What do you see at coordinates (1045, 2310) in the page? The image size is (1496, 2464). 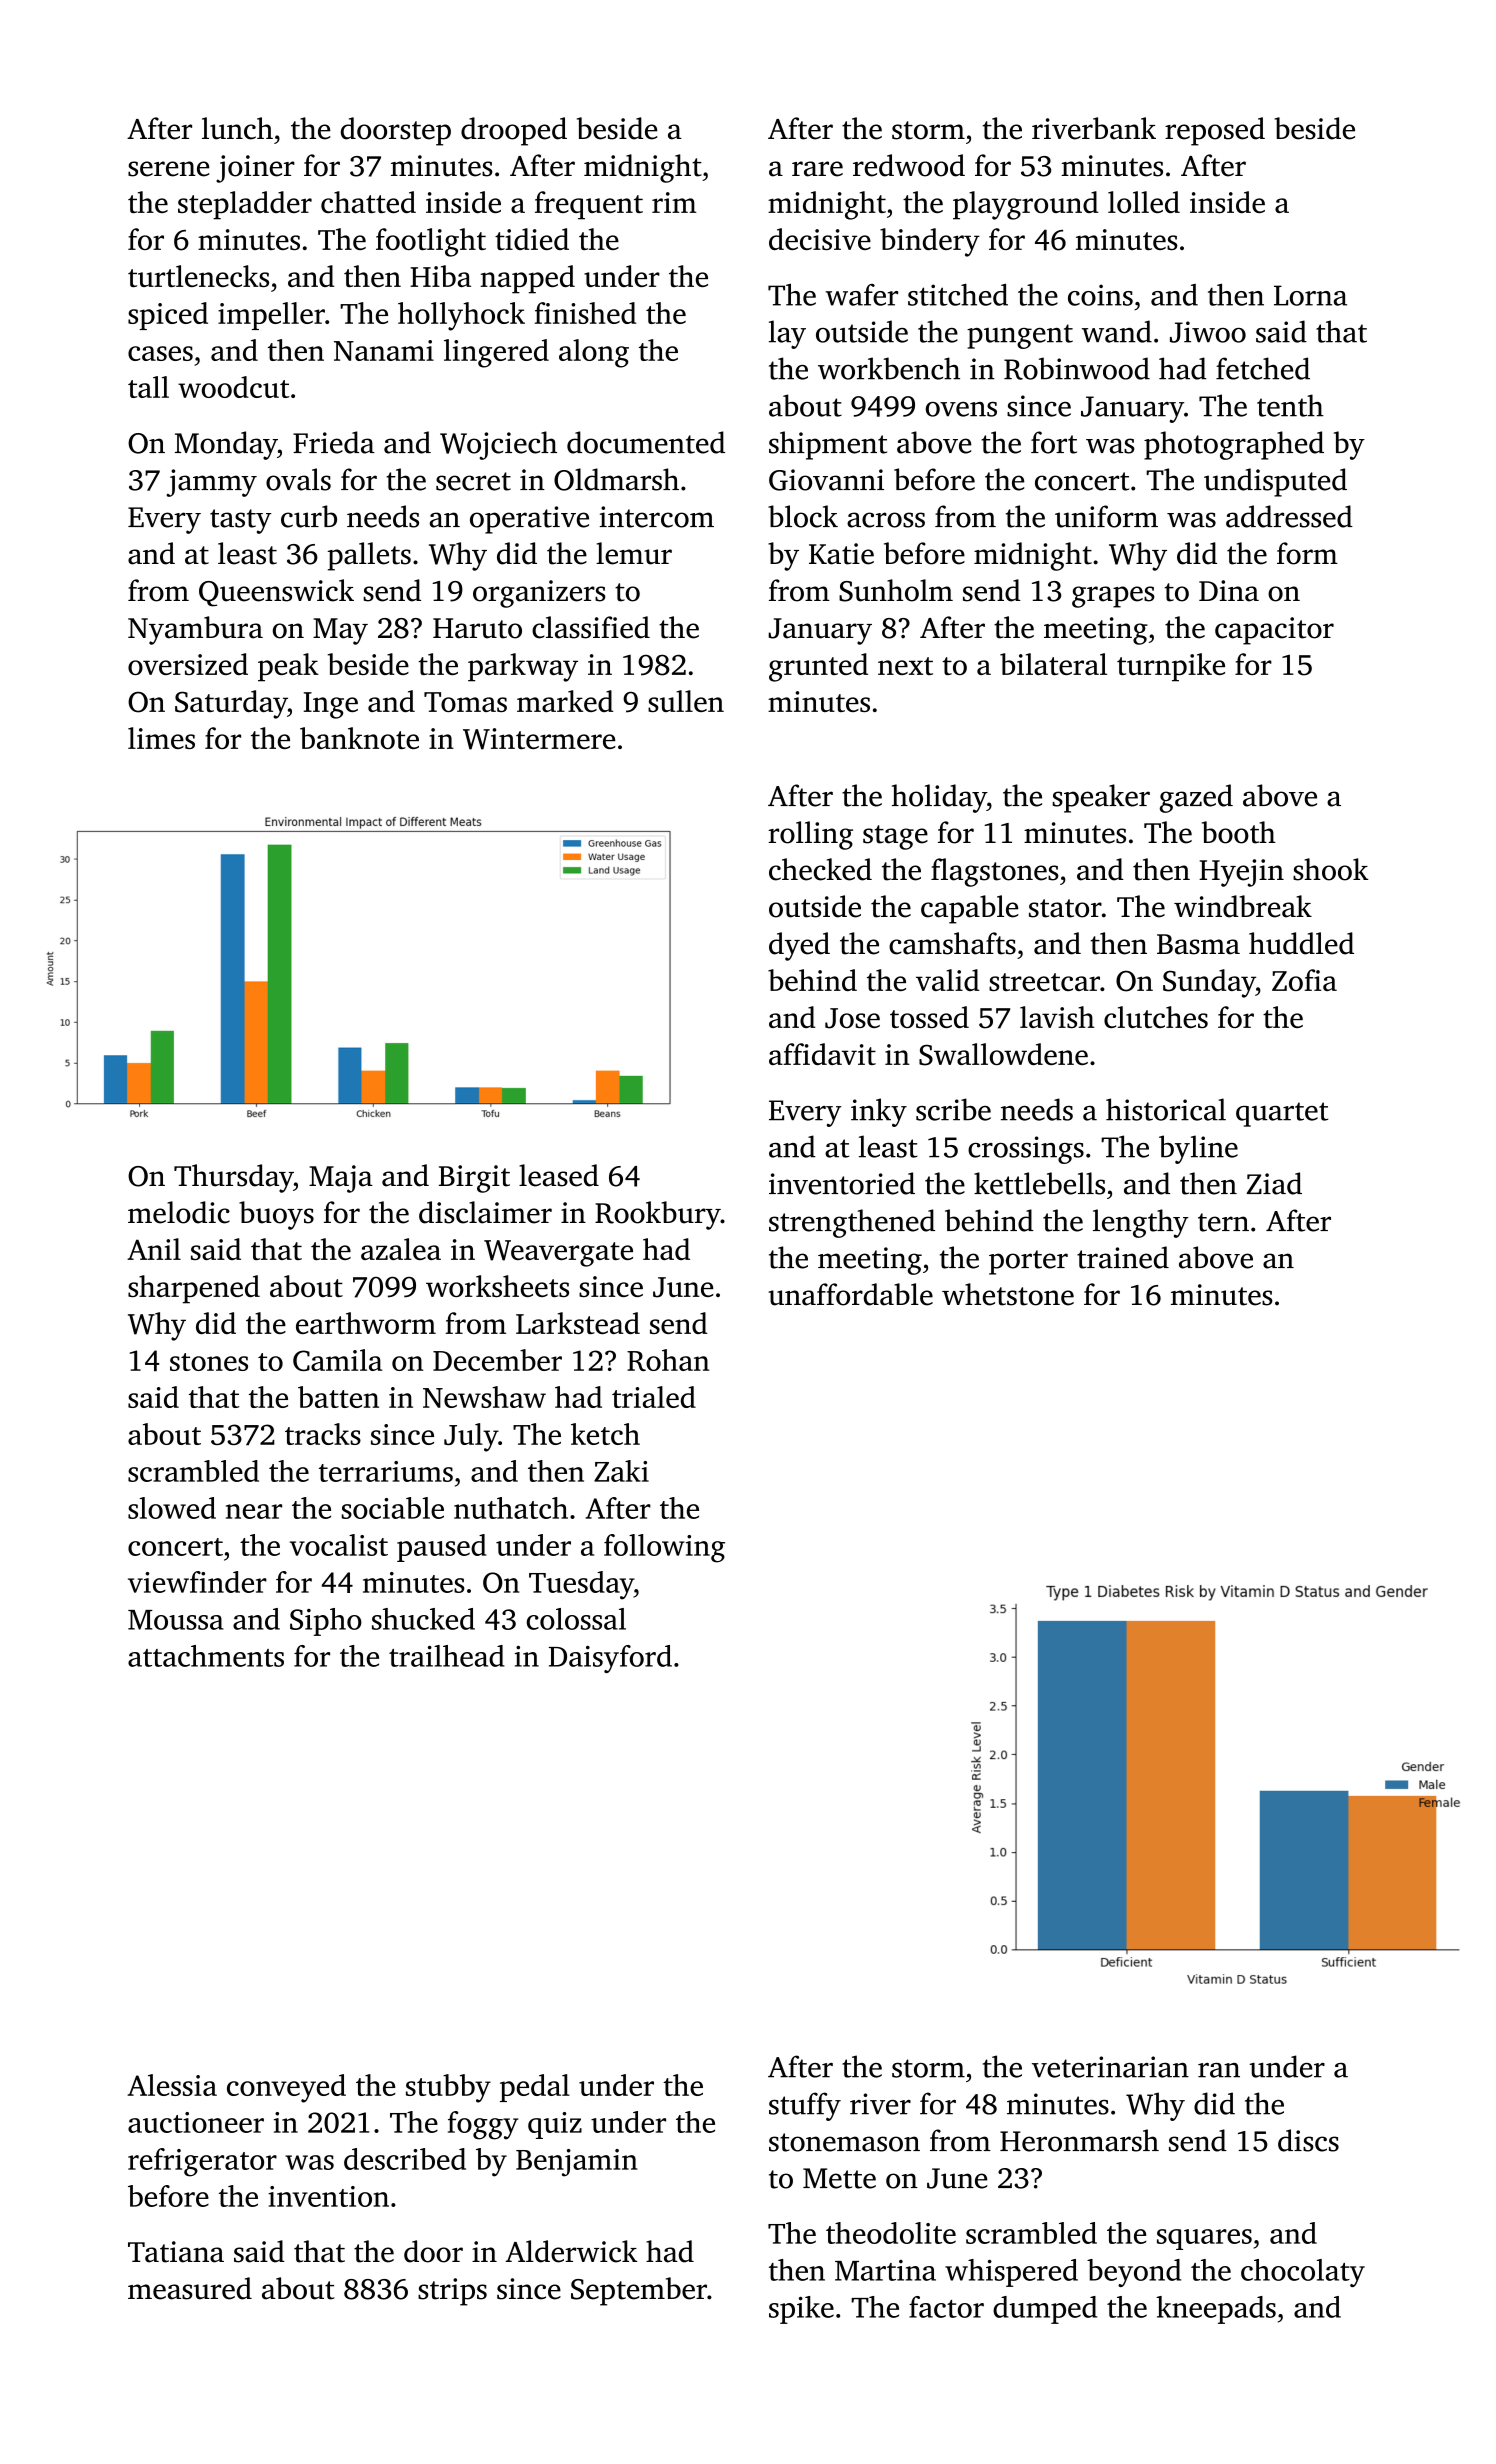 I see `dumped` at bounding box center [1045, 2310].
